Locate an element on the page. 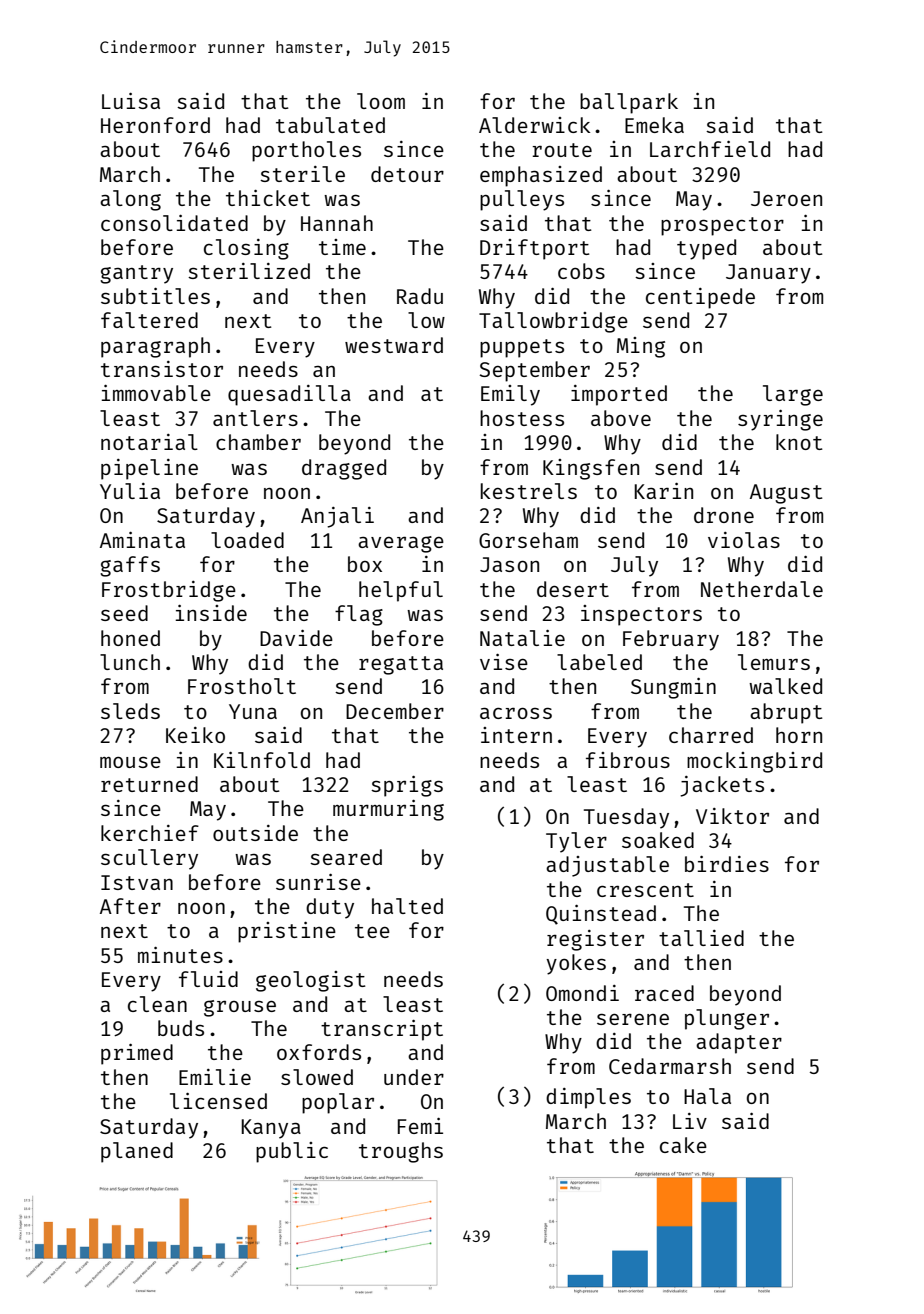 The width and height of the page is (924, 1314). Emilie is located at coordinates (215, 1077).
